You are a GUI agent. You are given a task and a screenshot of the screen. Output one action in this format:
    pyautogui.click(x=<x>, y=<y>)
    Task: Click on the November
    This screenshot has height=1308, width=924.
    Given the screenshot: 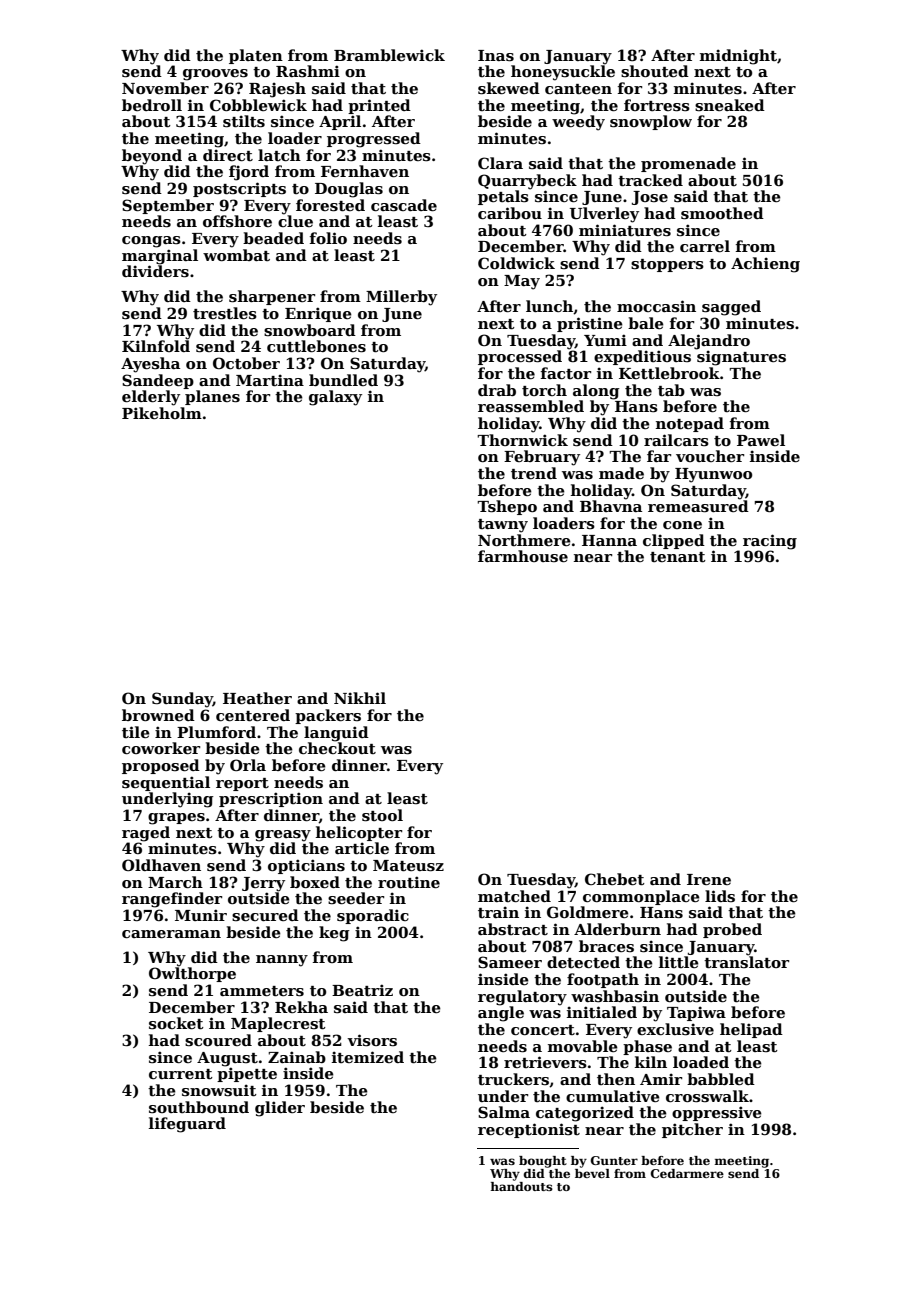 What is the action you would take?
    pyautogui.click(x=165, y=88)
